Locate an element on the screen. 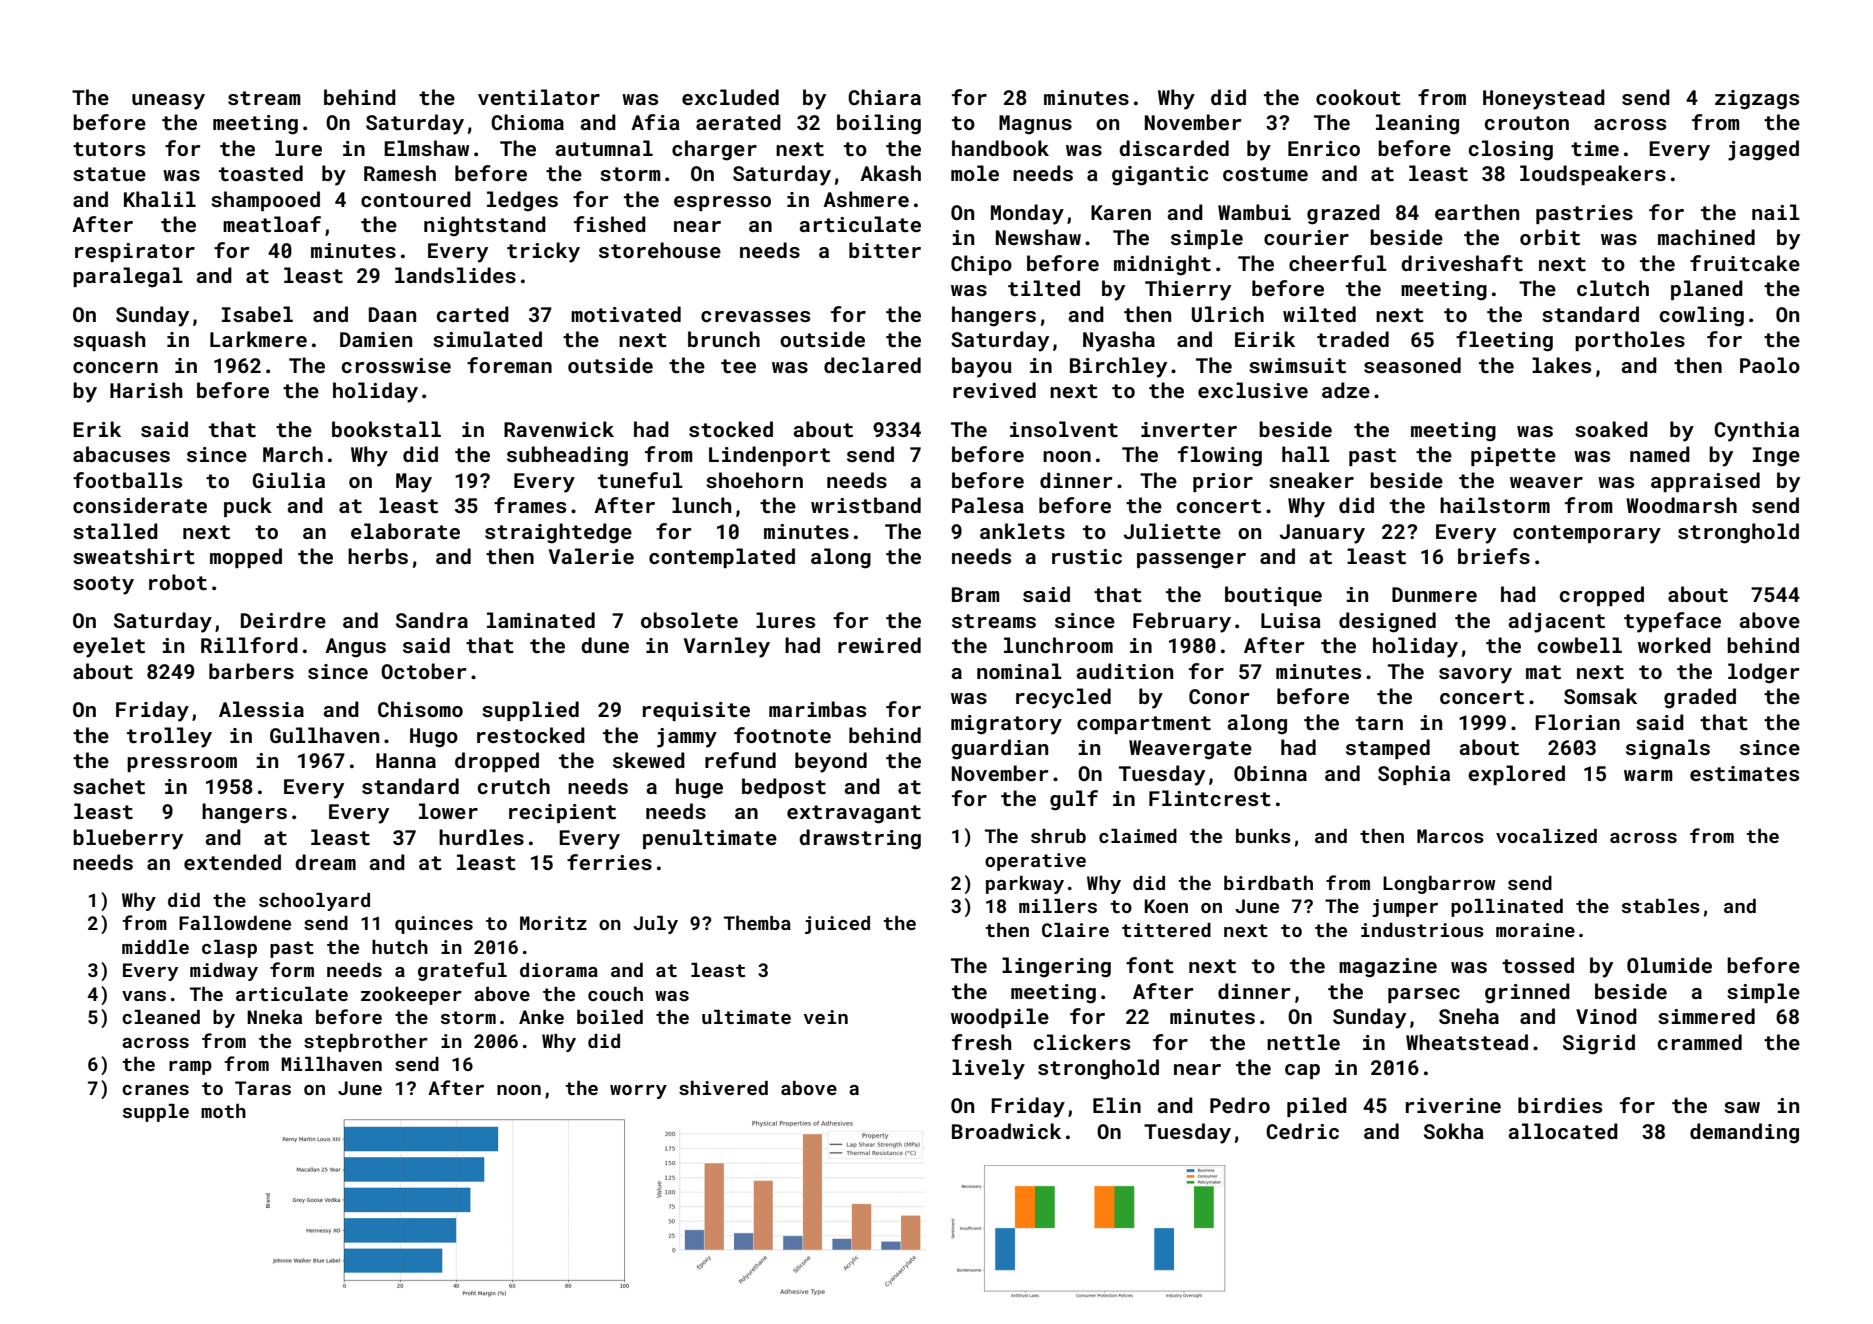 The height and width of the screenshot is (1324, 1873). middle is located at coordinates (155, 947).
